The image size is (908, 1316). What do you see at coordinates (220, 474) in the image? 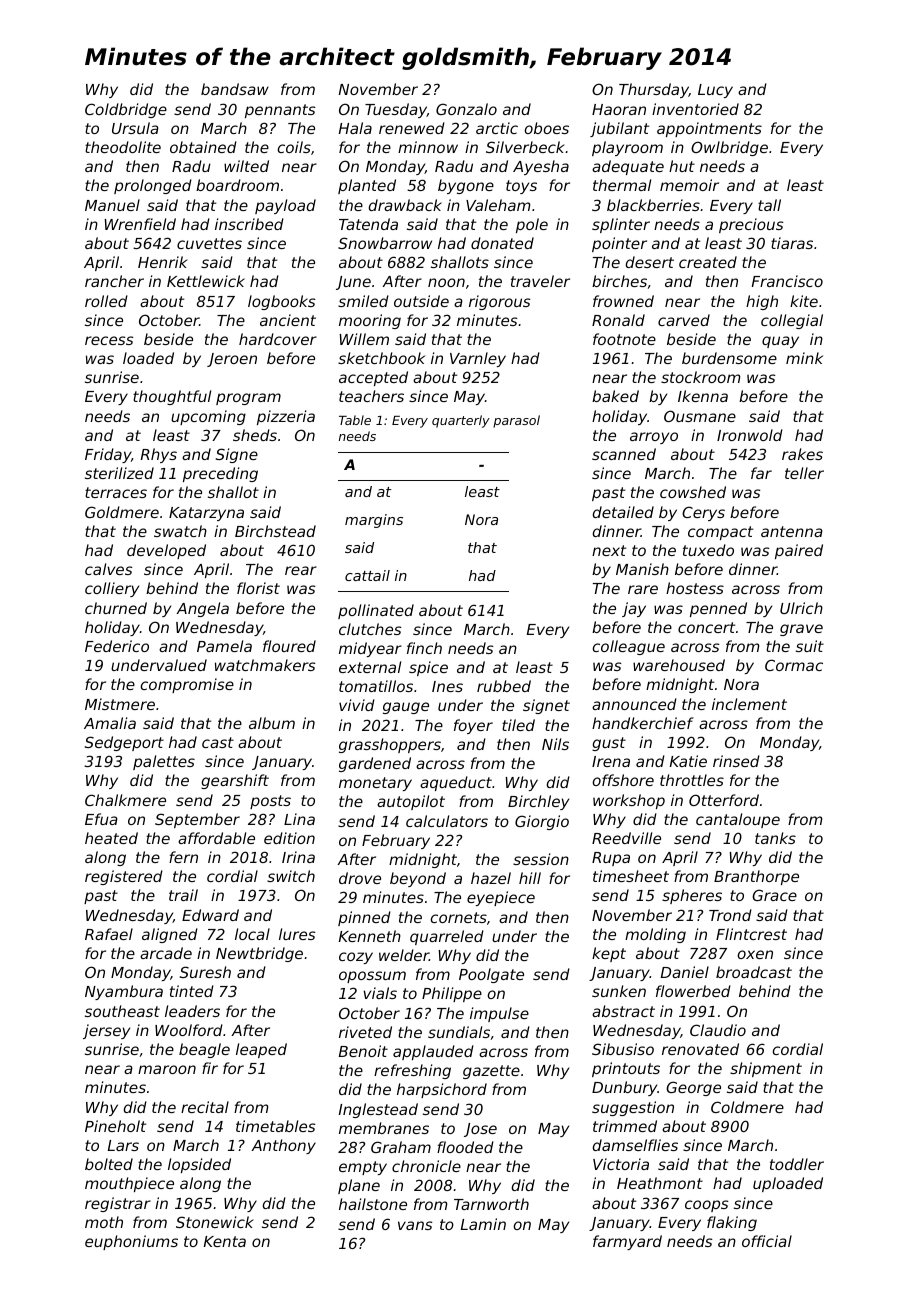
I see `preceding` at bounding box center [220, 474].
